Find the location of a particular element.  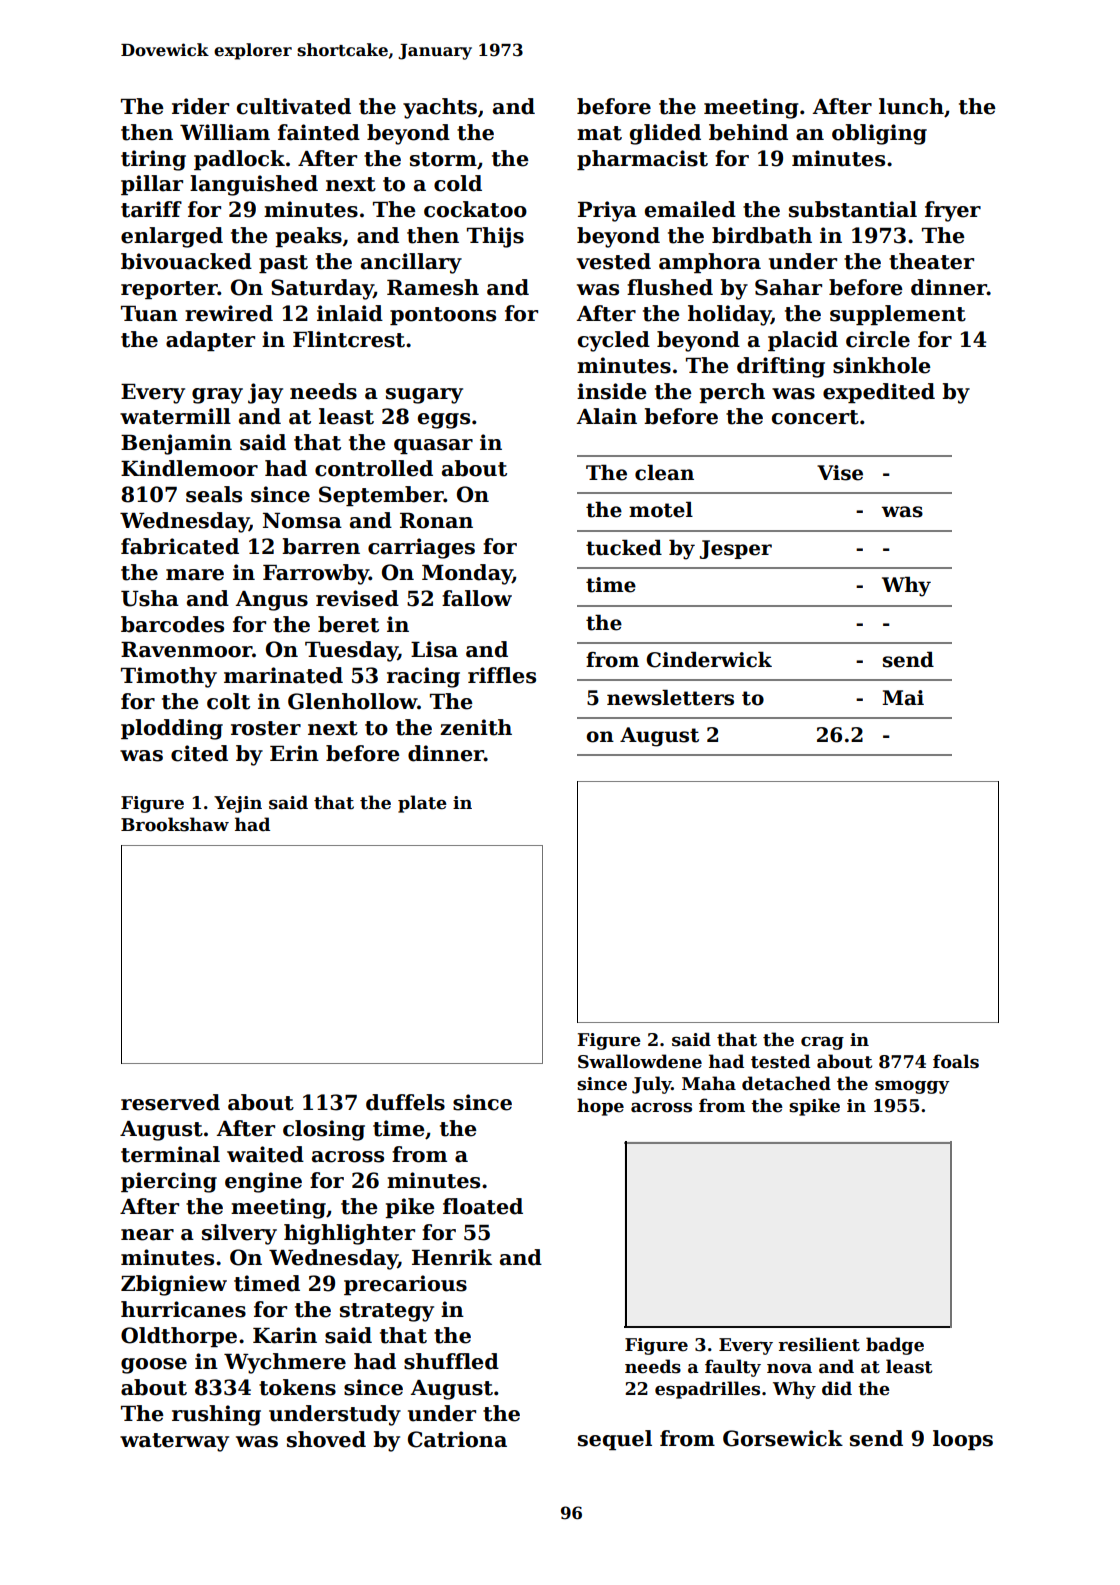

tiring is located at coordinates (153, 160).
